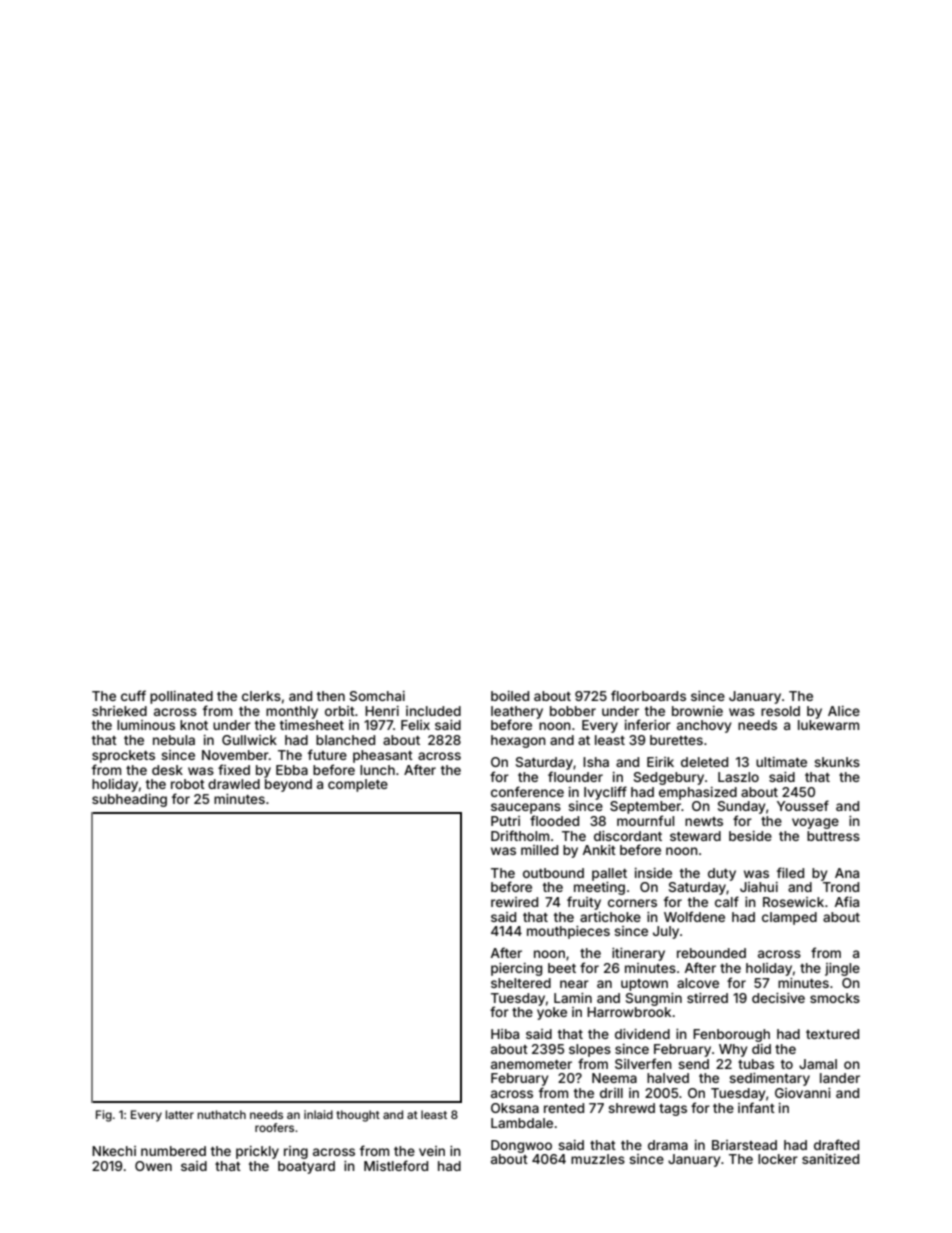  What do you see at coordinates (396, 1165) in the screenshot?
I see `Mistleford` at bounding box center [396, 1165].
